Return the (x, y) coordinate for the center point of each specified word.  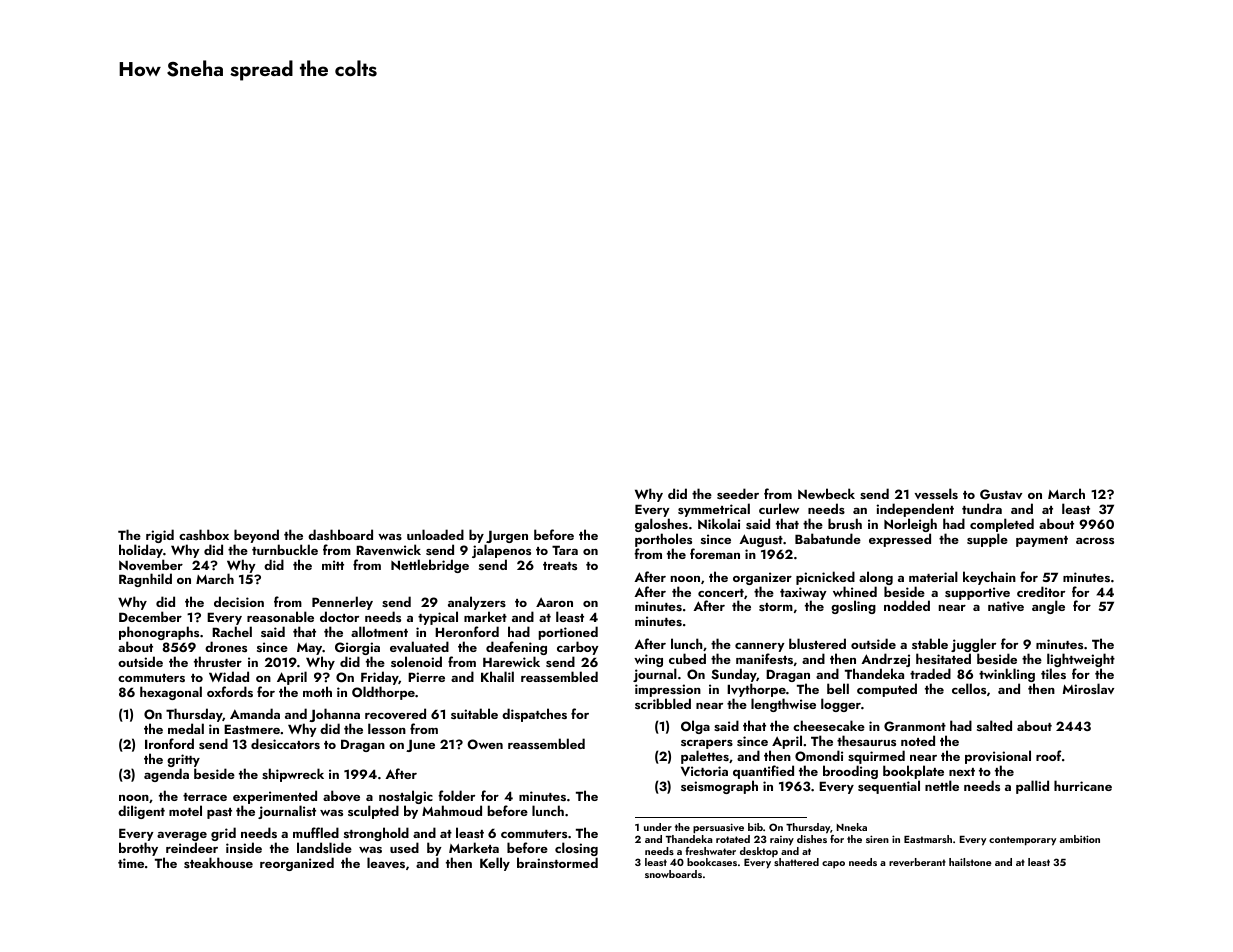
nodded (907, 605)
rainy (782, 840)
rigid (160, 536)
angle (1048, 607)
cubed (687, 658)
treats (560, 566)
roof (1049, 755)
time (131, 863)
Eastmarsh (928, 839)
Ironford (169, 743)
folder (456, 795)
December (150, 616)
